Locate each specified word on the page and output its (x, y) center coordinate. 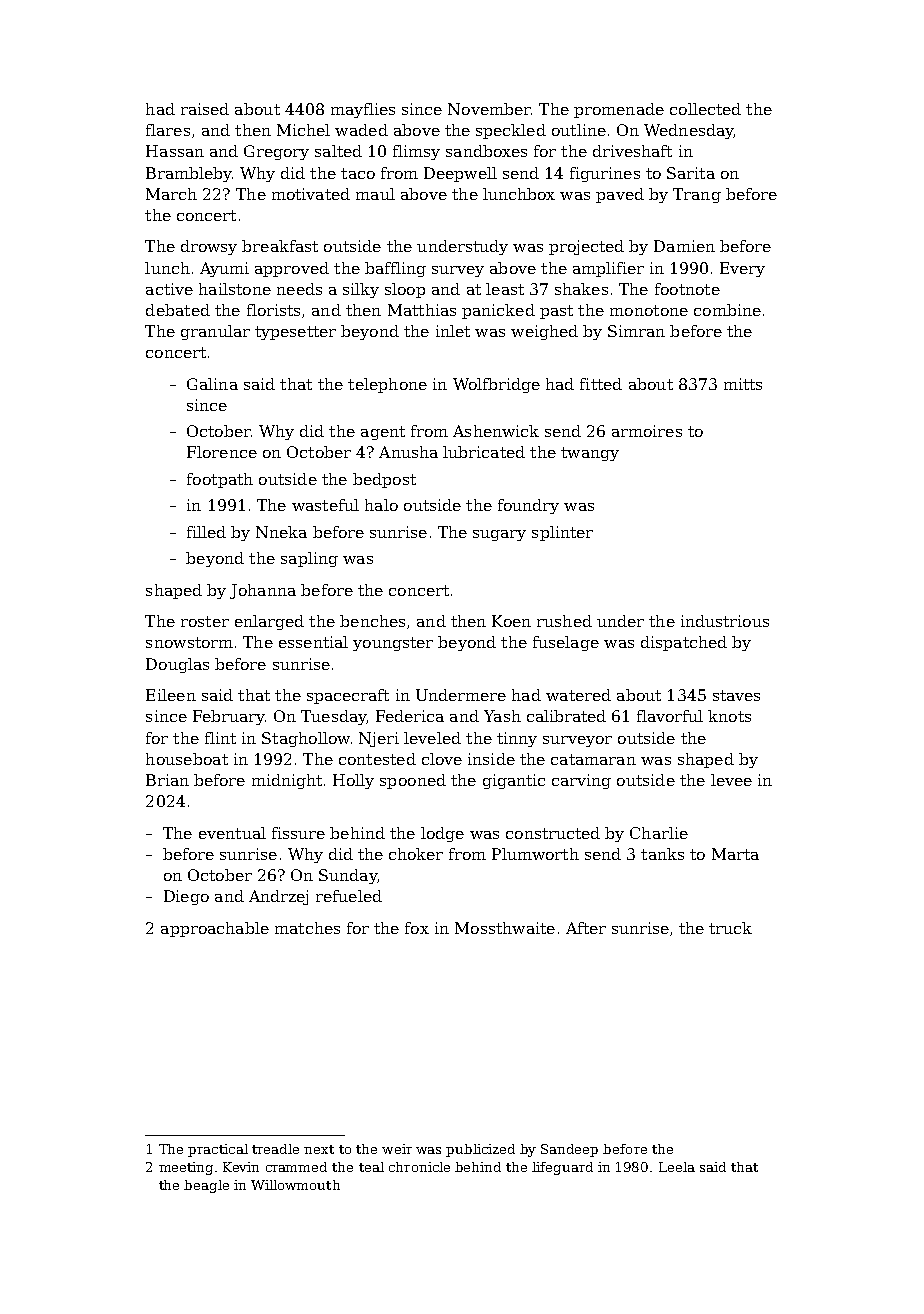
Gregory (276, 152)
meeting (186, 1168)
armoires (647, 431)
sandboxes (486, 151)
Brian (167, 780)
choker (416, 854)
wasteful (325, 505)
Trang (697, 195)
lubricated (484, 452)
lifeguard (562, 1168)
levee (731, 780)
